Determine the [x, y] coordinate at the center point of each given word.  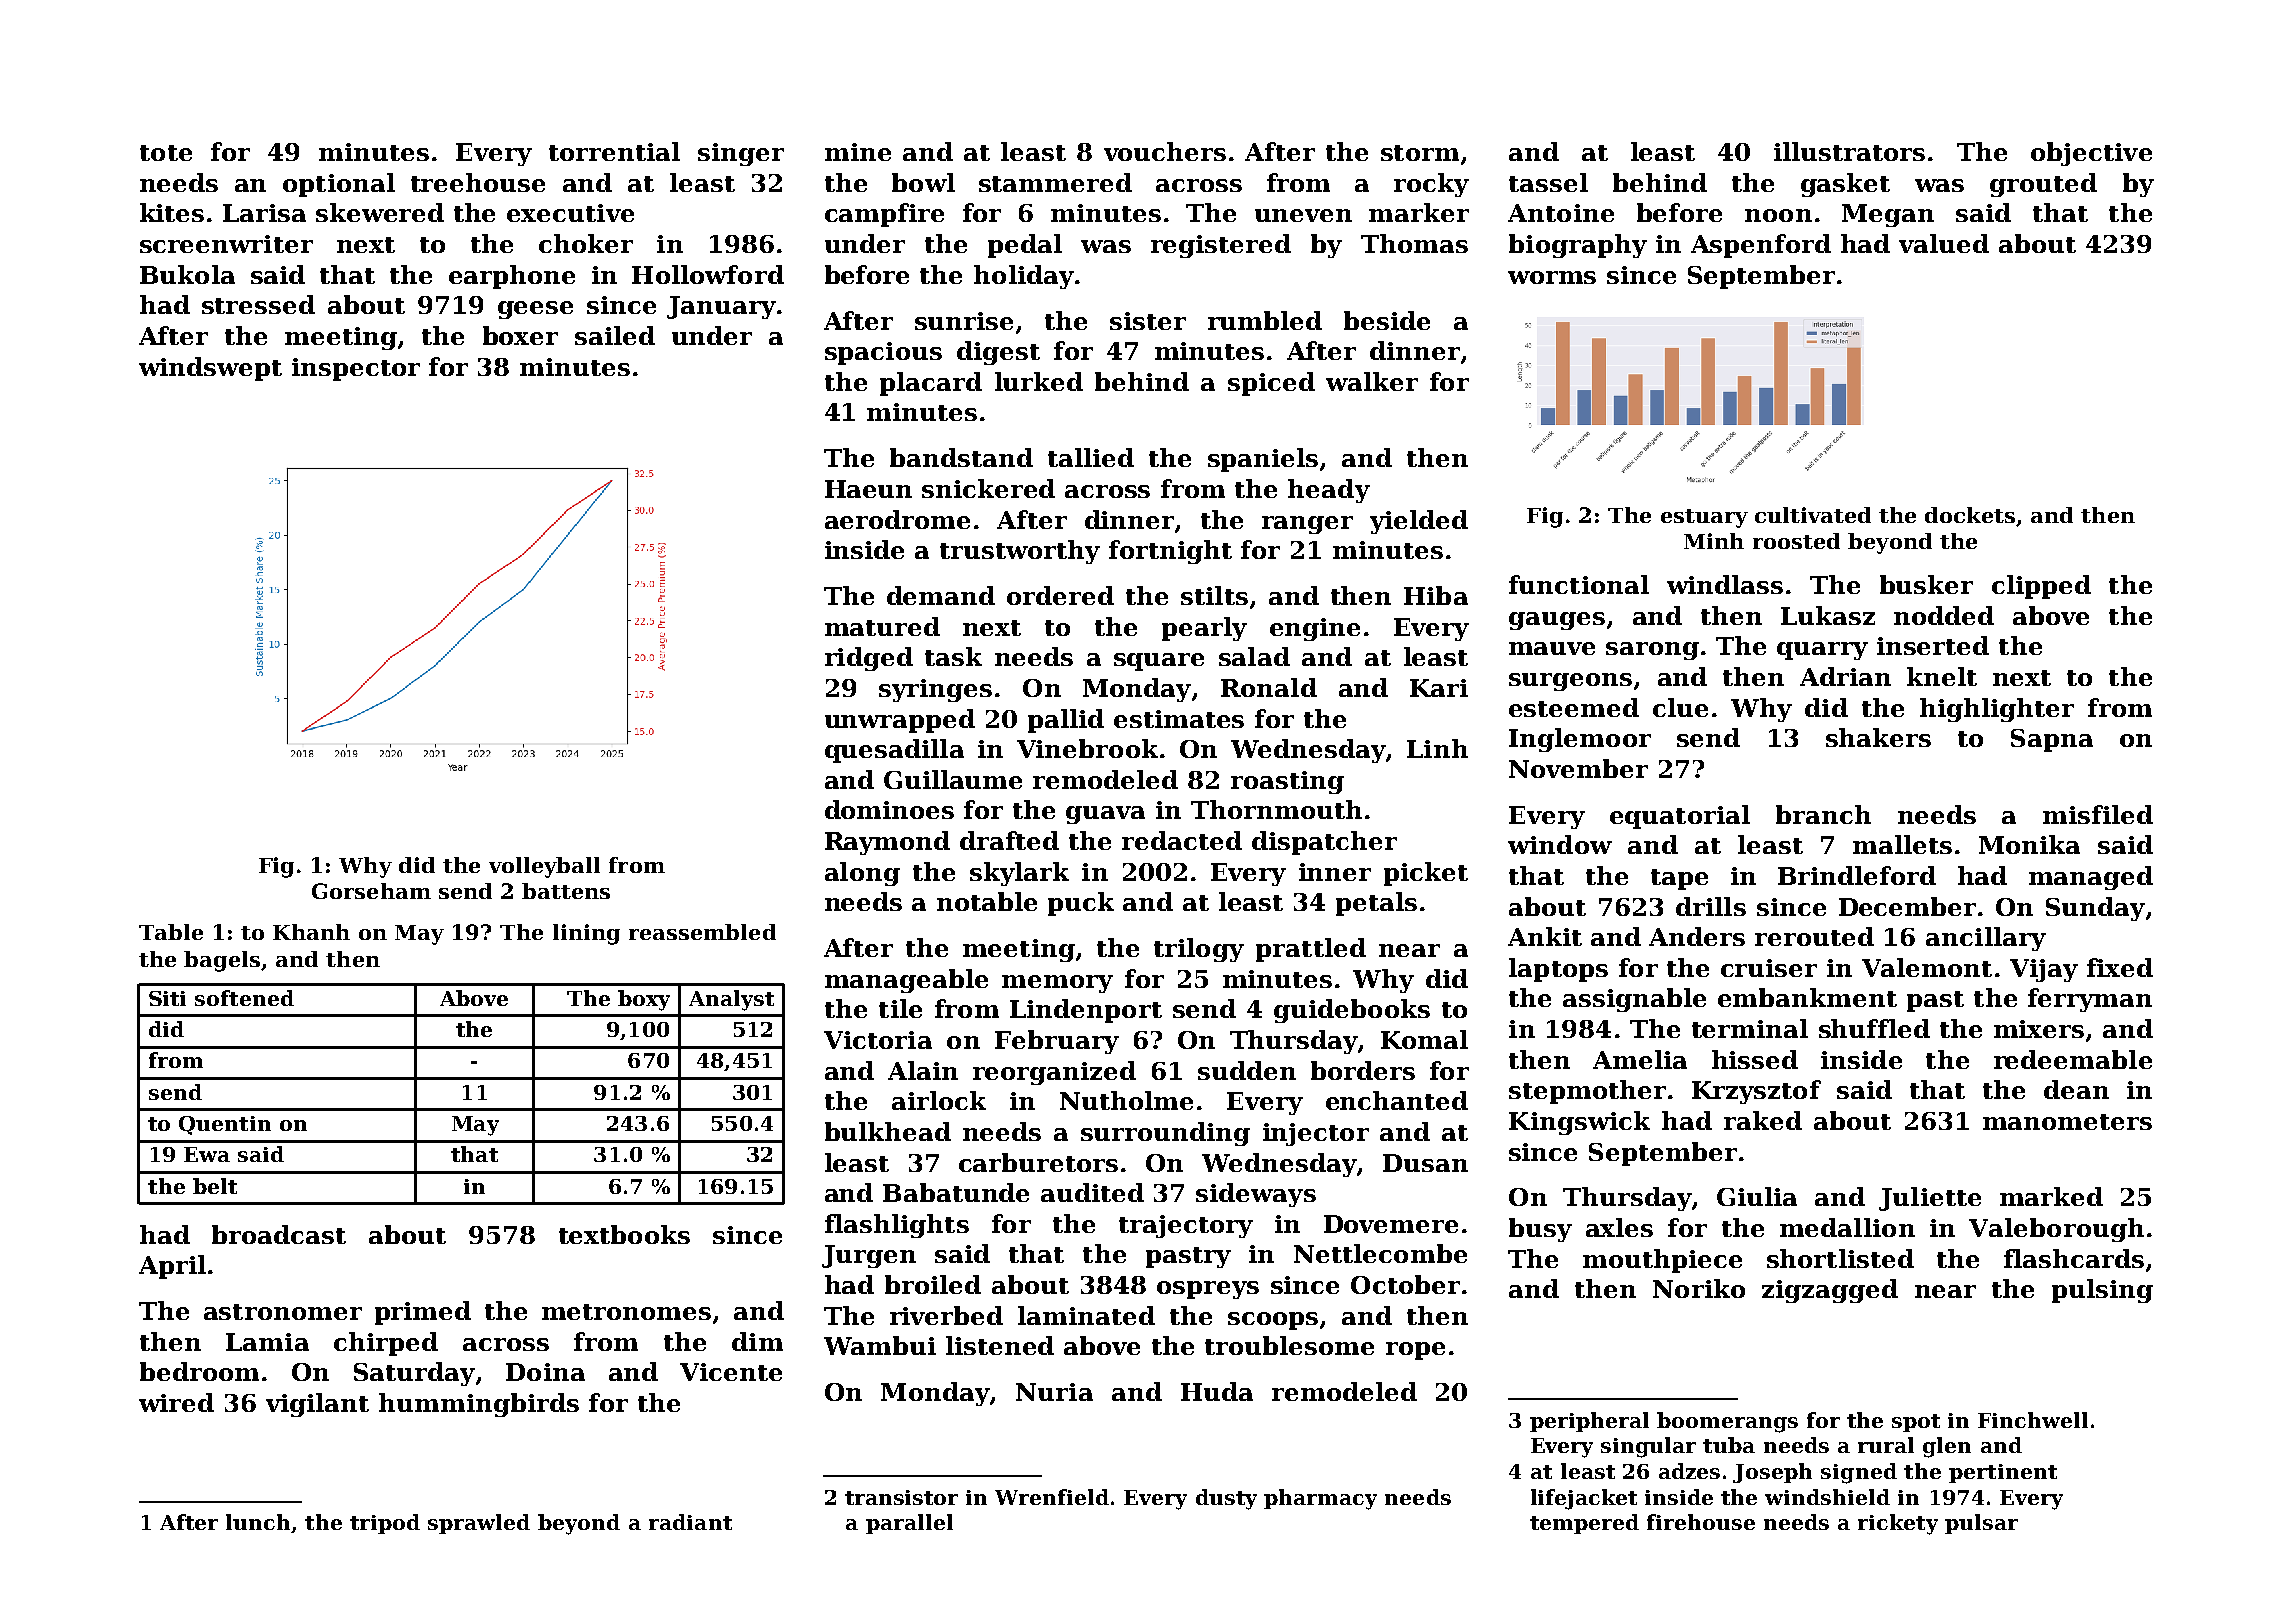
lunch [258, 1522]
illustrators [1849, 151]
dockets [1970, 515]
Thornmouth [1276, 809]
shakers [1878, 737]
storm [1420, 153]
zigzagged [1830, 1291]
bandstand [961, 457]
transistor [901, 1497]
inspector [356, 369]
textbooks [624, 1234]
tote [166, 153]
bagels [222, 961]
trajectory [1186, 1226]
